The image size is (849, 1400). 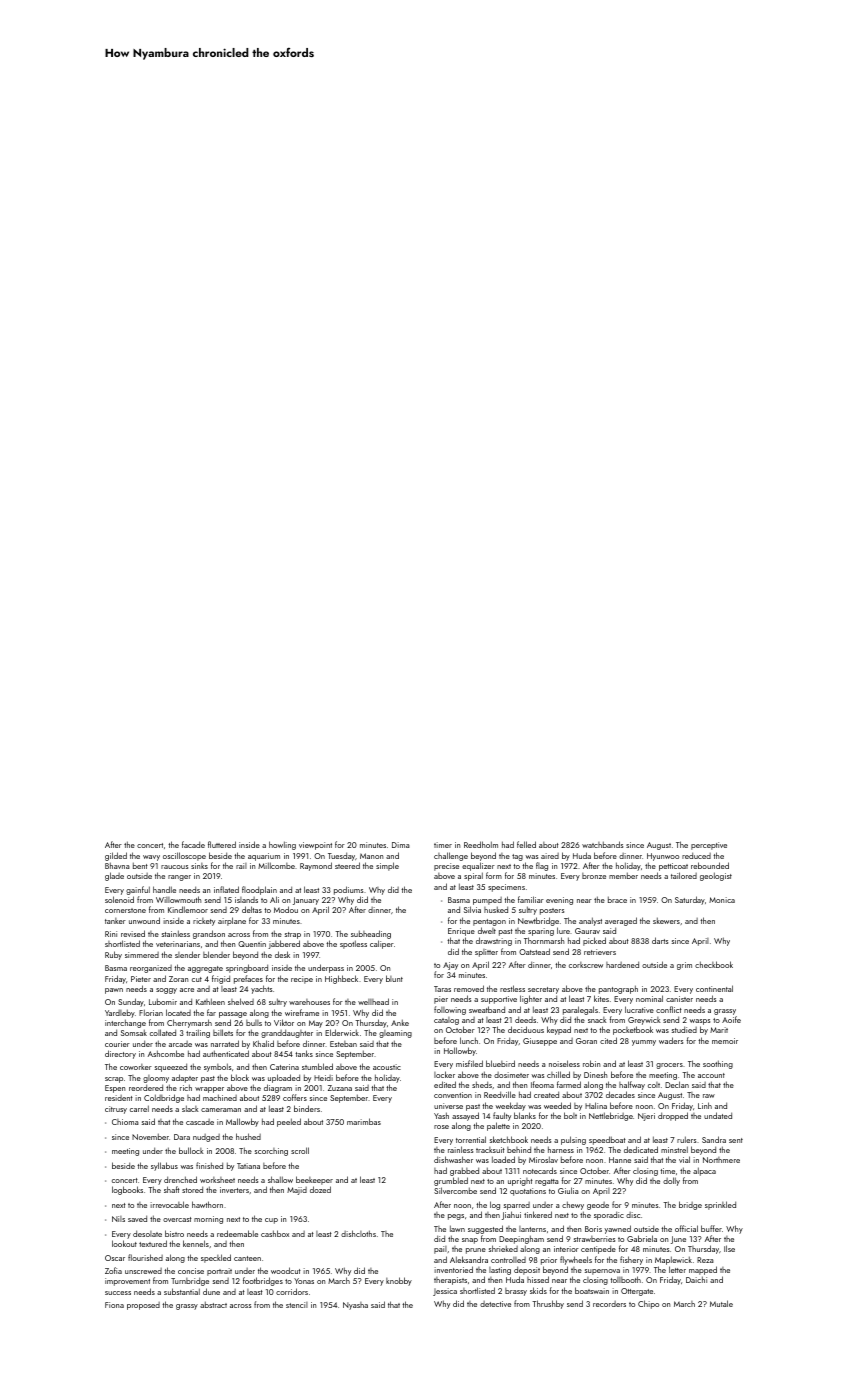 I want to click on rose, so click(x=441, y=1127).
